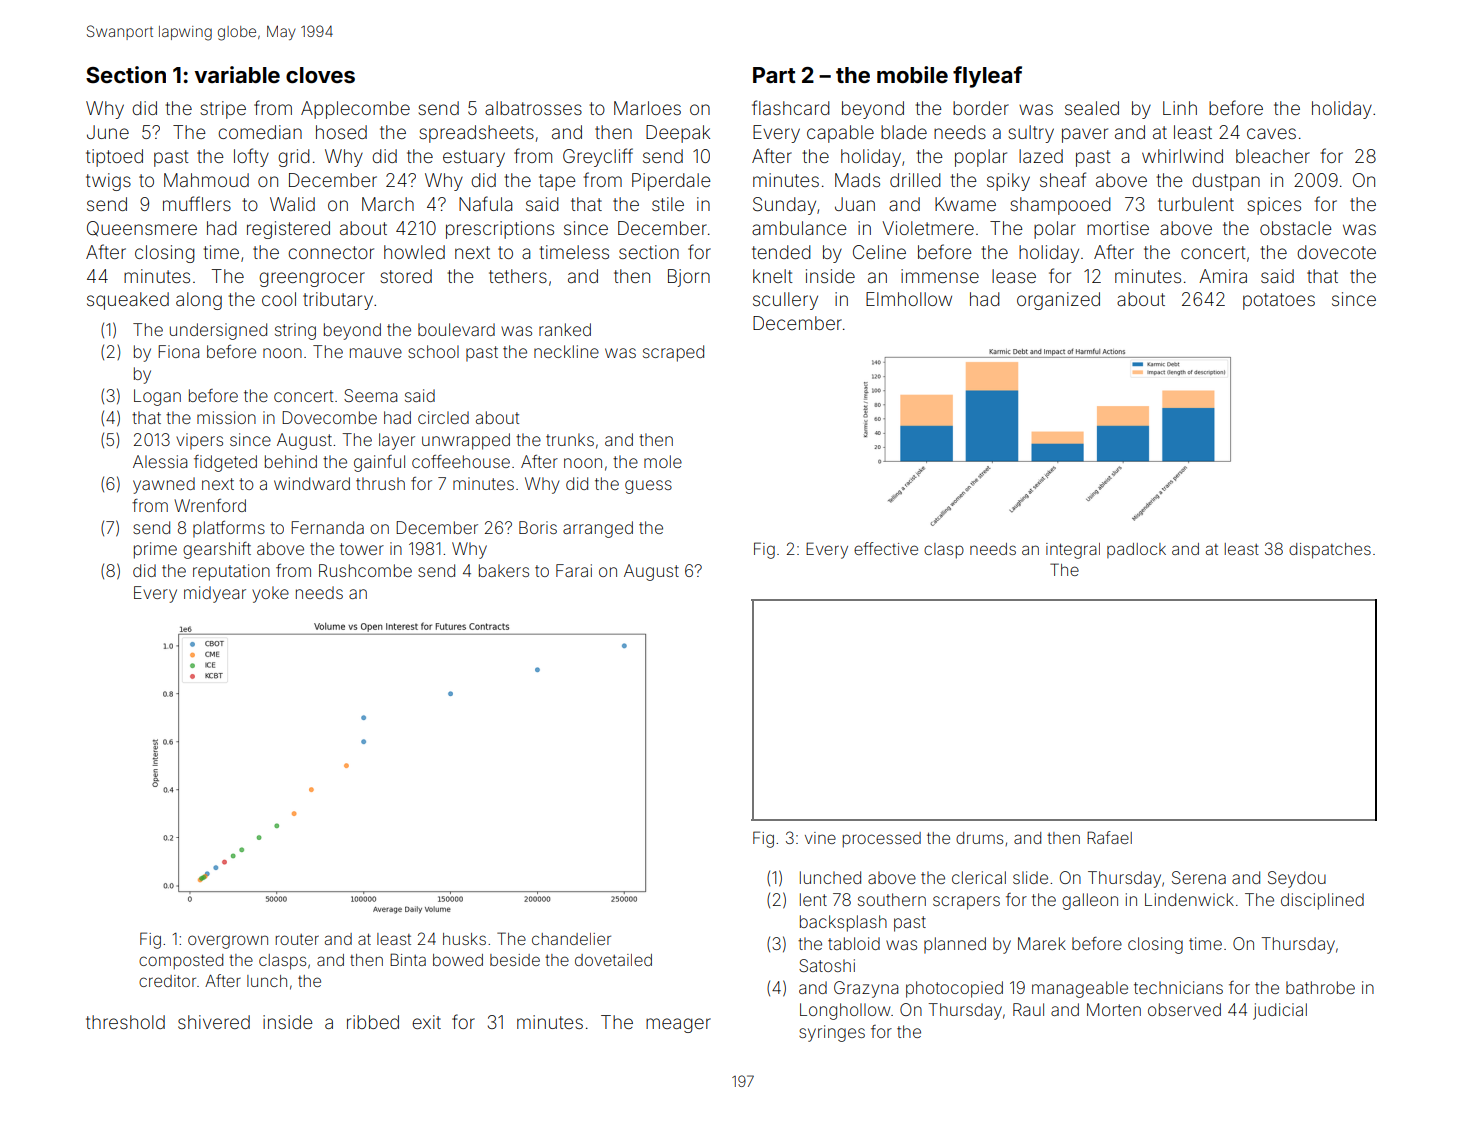  I want to click on drilled, so click(915, 180).
